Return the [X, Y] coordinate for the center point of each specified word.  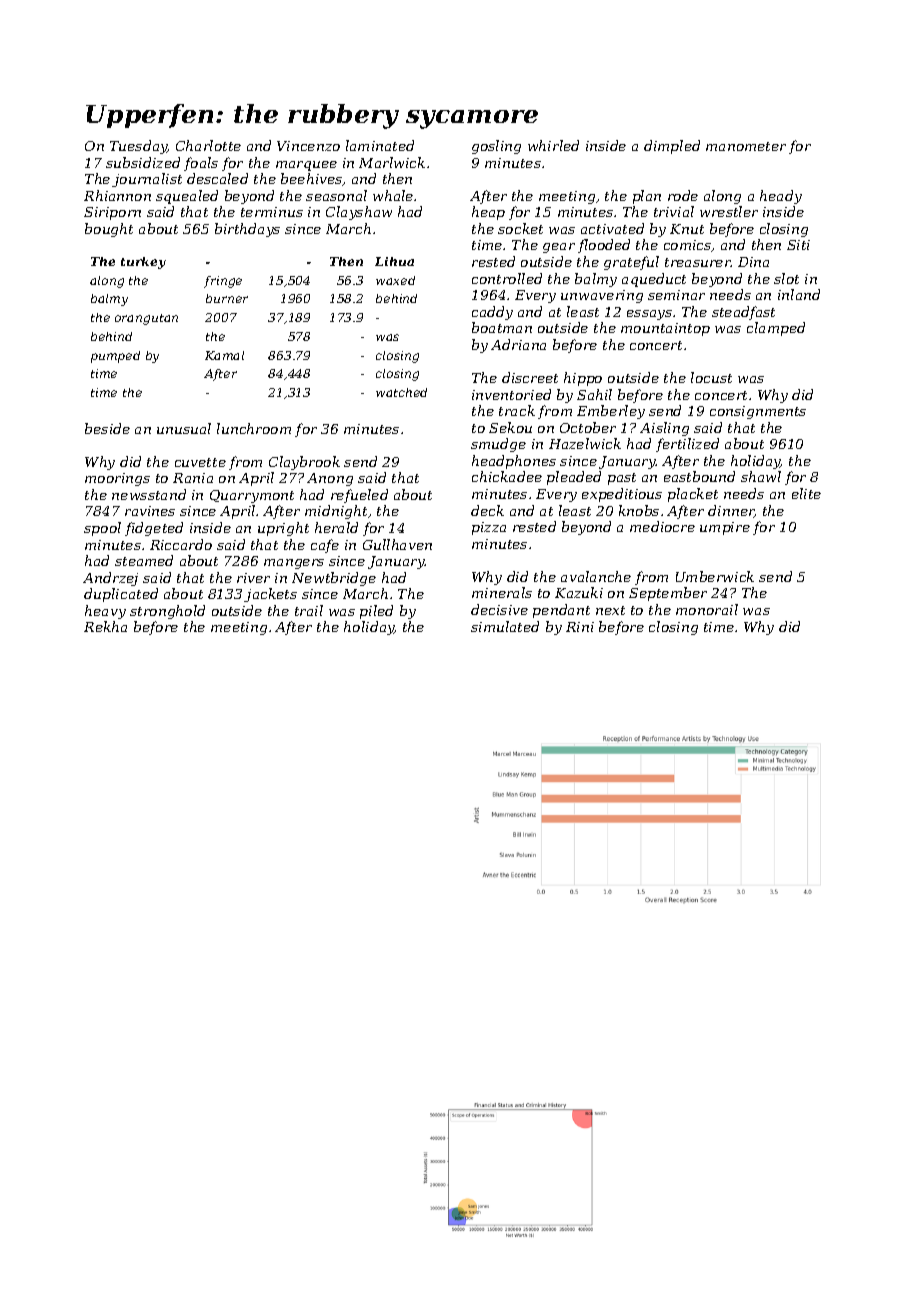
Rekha [105, 626]
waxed [395, 280]
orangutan [146, 319]
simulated [505, 626]
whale [393, 195]
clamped [776, 329]
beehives [312, 179]
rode [683, 195]
